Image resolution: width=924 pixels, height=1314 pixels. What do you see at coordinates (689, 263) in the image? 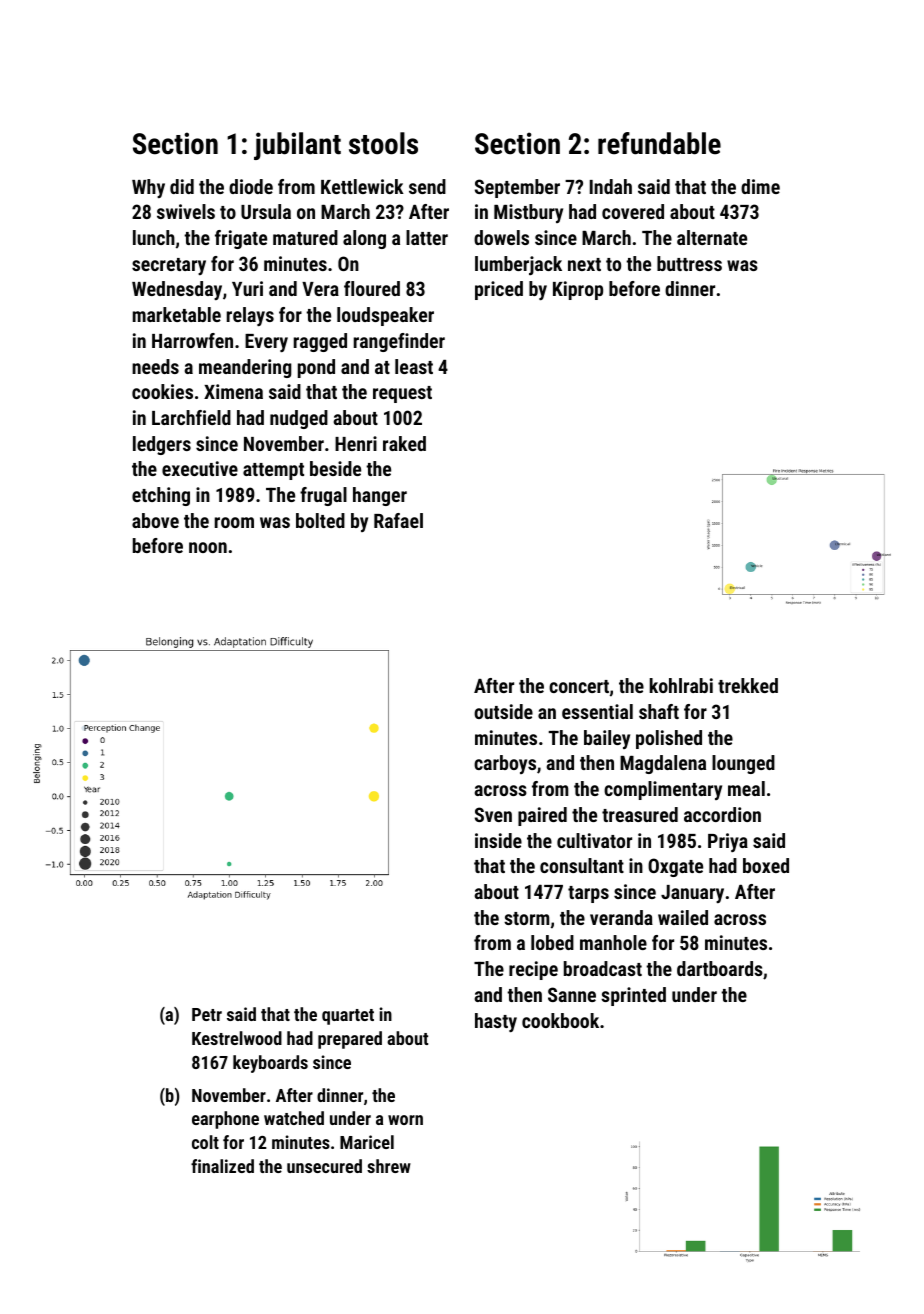
I see `buttress` at bounding box center [689, 263].
